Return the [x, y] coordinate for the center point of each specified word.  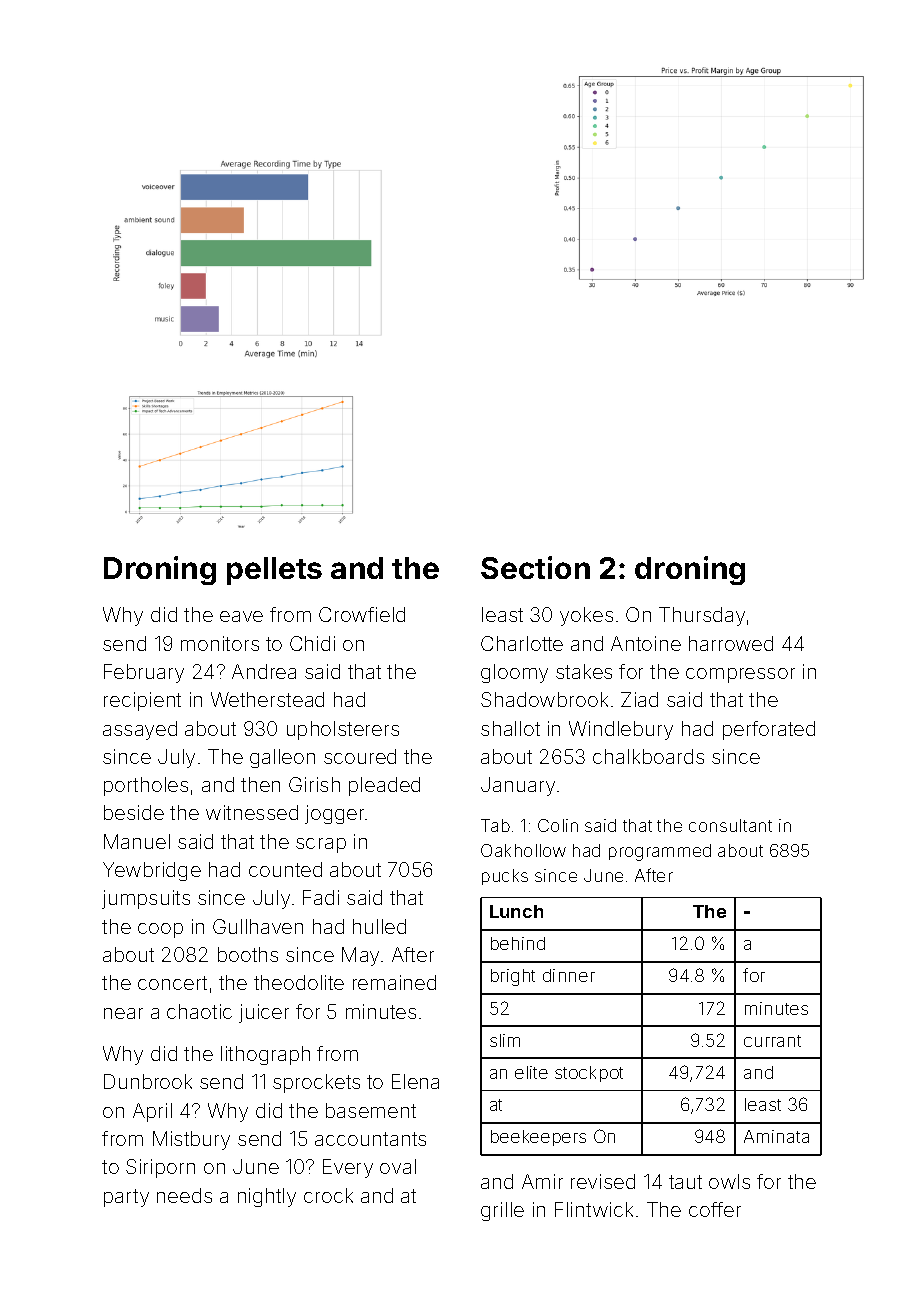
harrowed [731, 643]
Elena [415, 1081]
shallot [510, 728]
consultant [730, 825]
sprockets [316, 1083]
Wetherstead [267, 699]
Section [535, 567]
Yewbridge [152, 871]
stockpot [589, 1074]
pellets [274, 571]
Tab [495, 825]
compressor [740, 675]
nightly [267, 1197]
